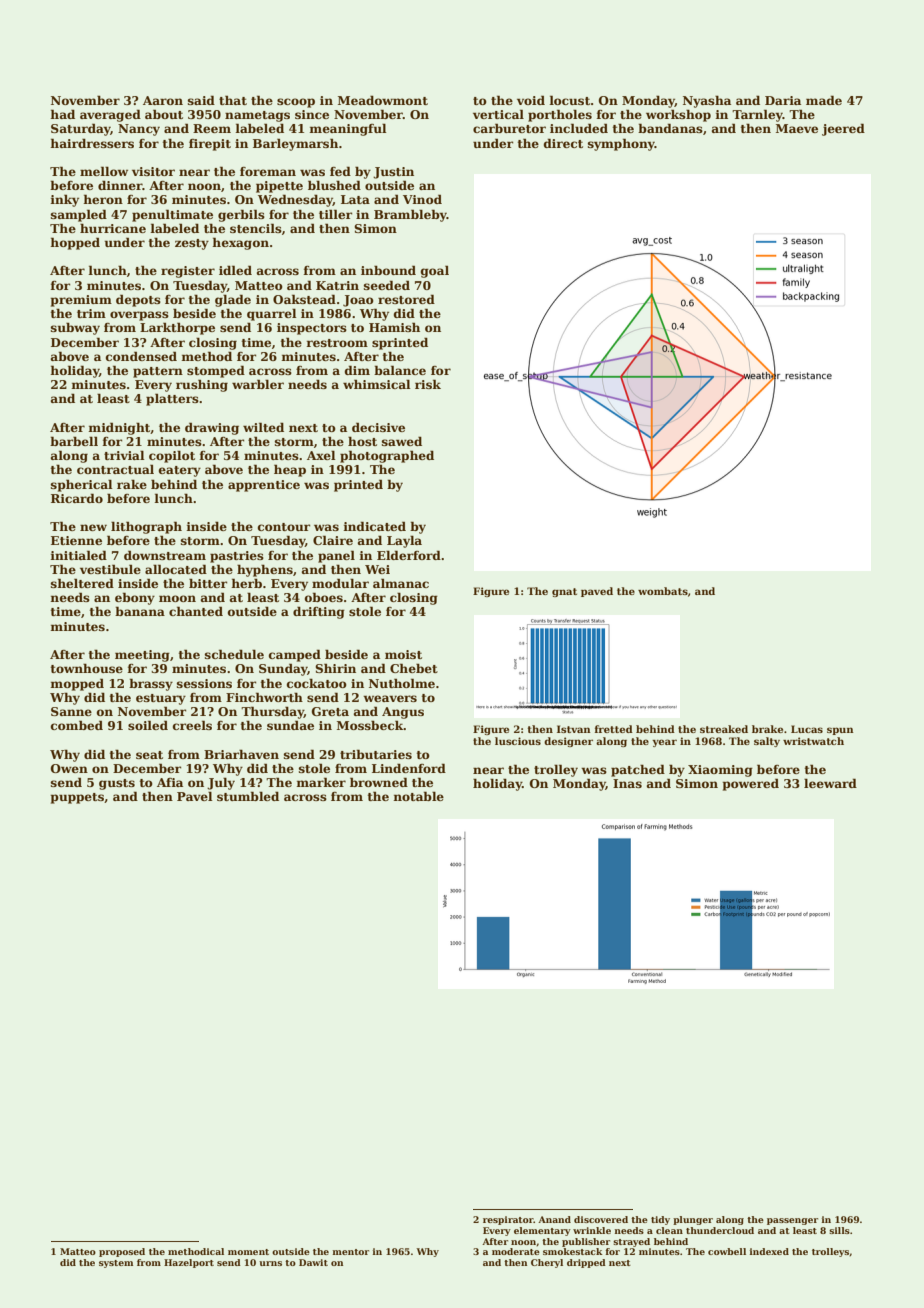 The image size is (924, 1308). What do you see at coordinates (409, 555) in the screenshot?
I see `Elderford` at bounding box center [409, 555].
